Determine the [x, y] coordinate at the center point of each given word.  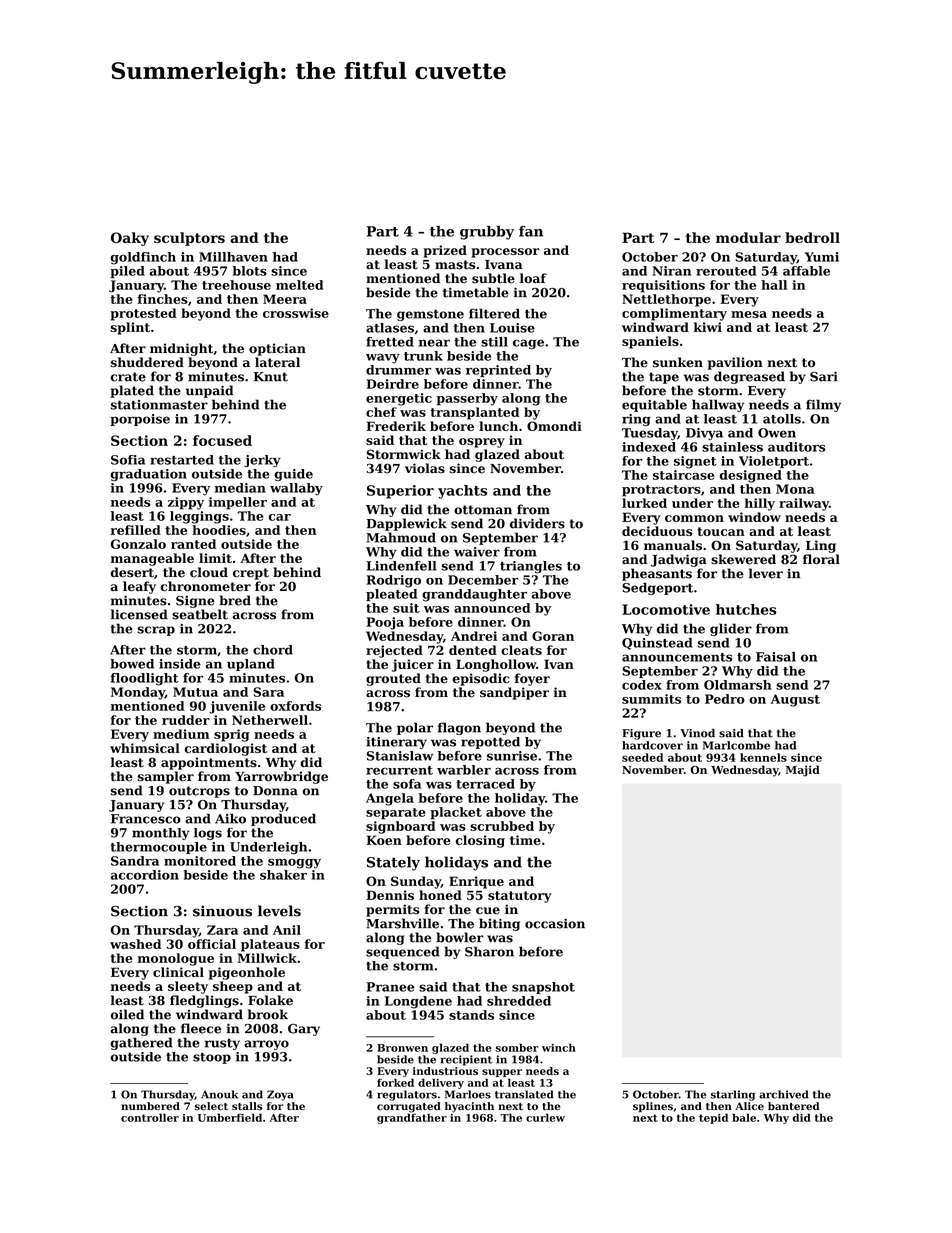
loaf [533, 278]
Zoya [280, 1095]
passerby [467, 399]
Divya [704, 434]
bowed [132, 664]
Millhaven [233, 257]
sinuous [222, 911]
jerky [262, 461]
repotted [490, 743]
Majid [803, 771]
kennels [763, 757]
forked [395, 1082]
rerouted [726, 271]
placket [456, 813]
